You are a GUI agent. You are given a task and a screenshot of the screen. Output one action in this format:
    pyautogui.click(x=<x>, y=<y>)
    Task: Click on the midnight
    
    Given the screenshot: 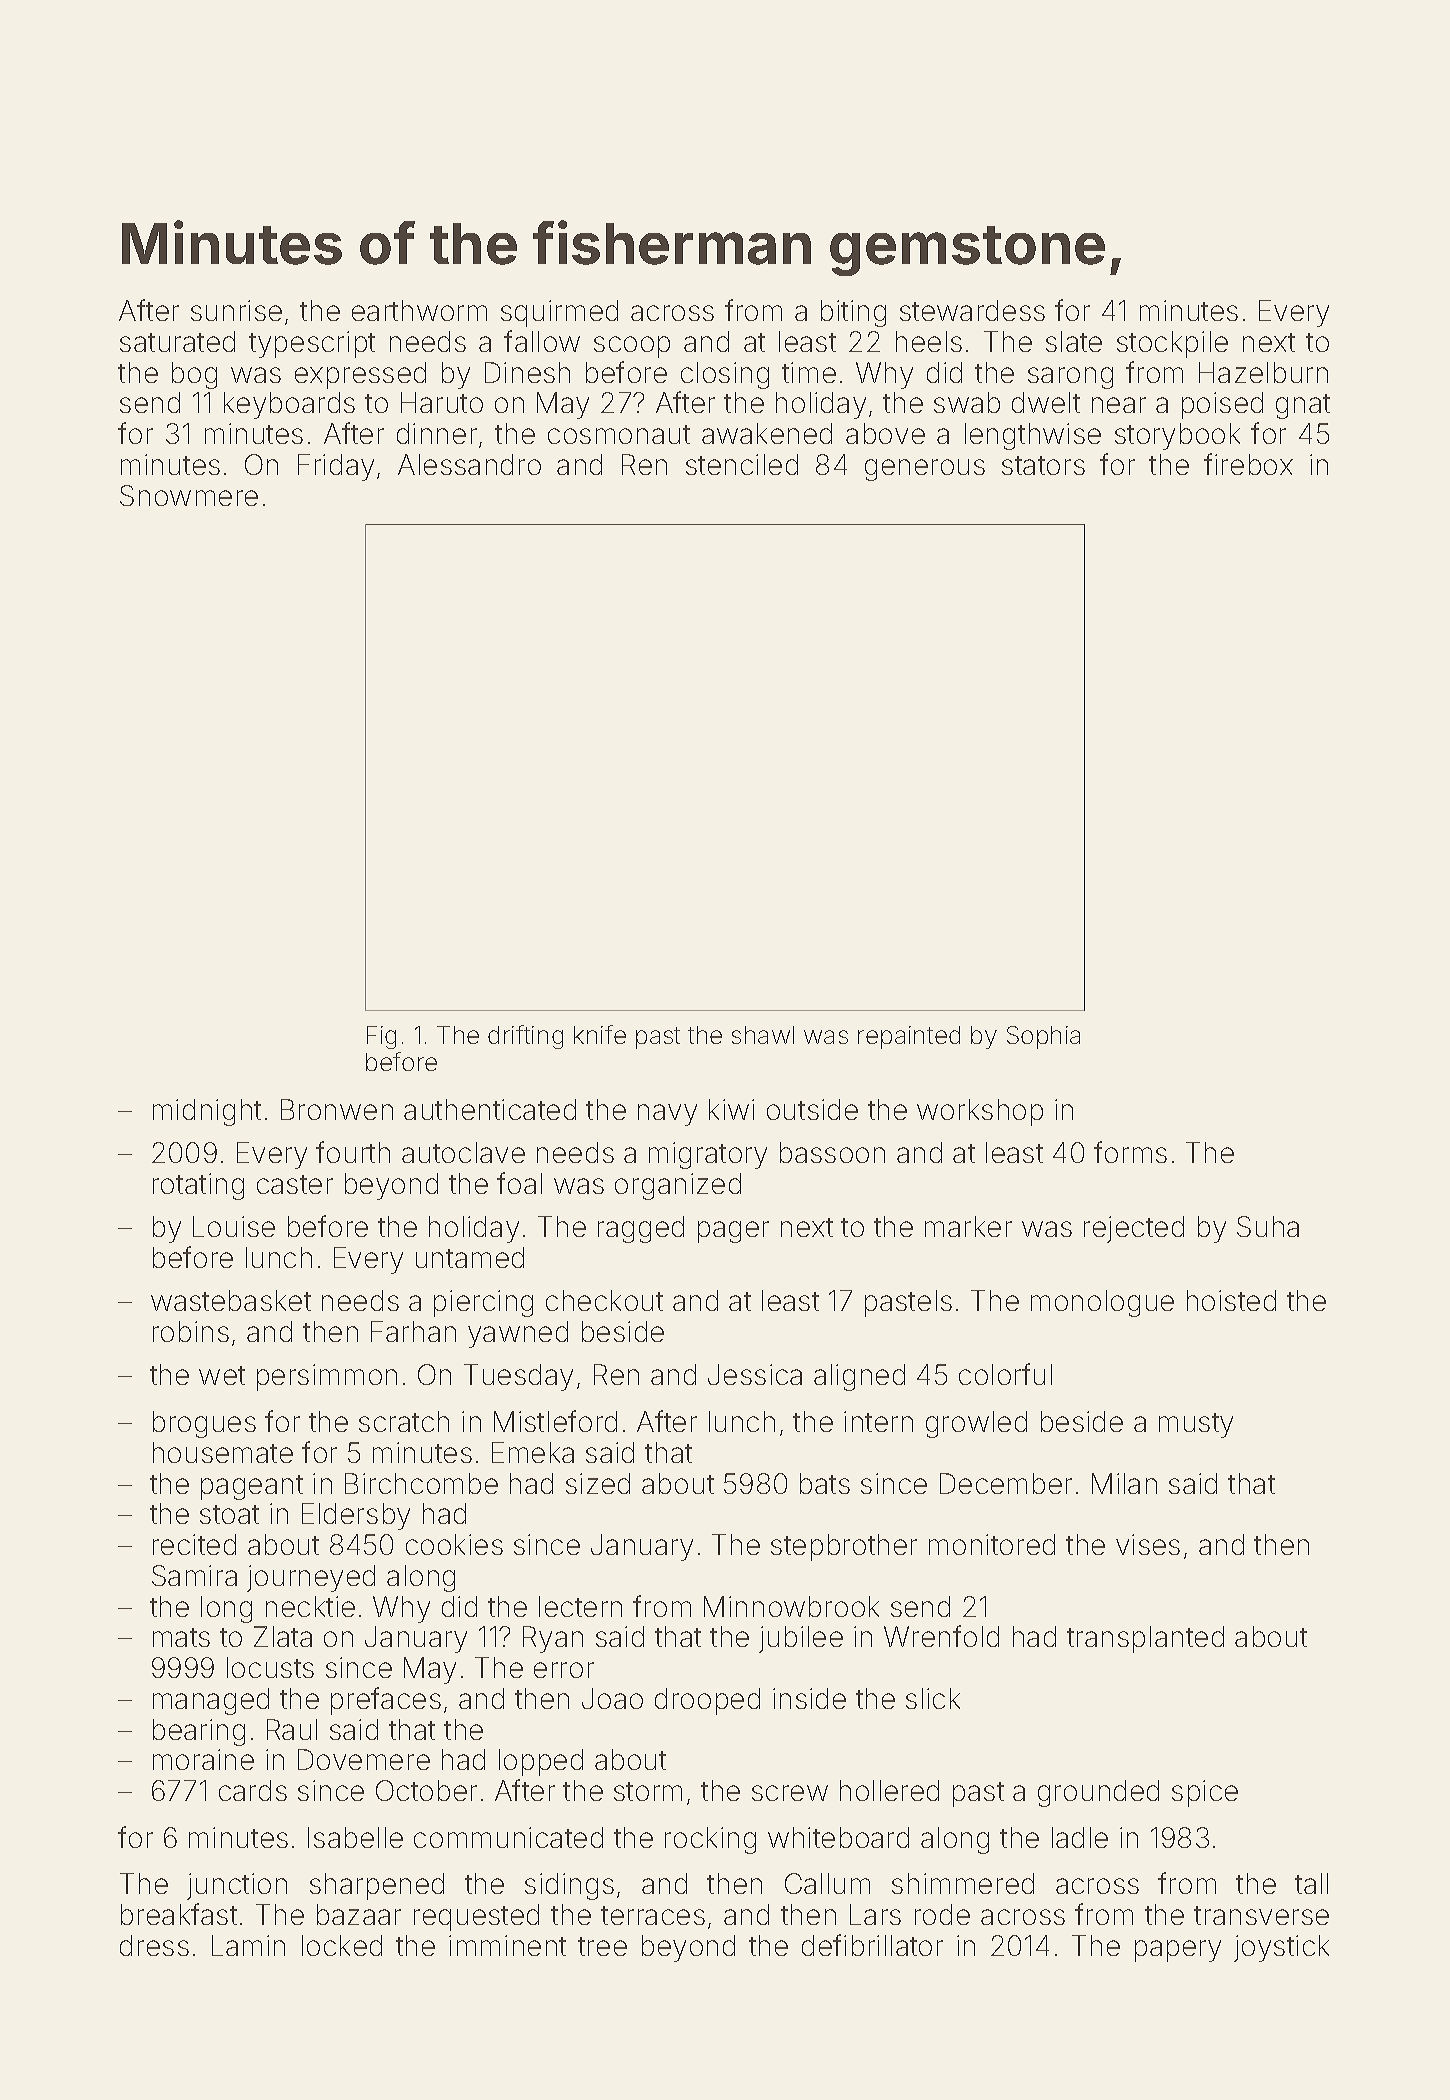 What is the action you would take?
    pyautogui.click(x=207, y=1112)
